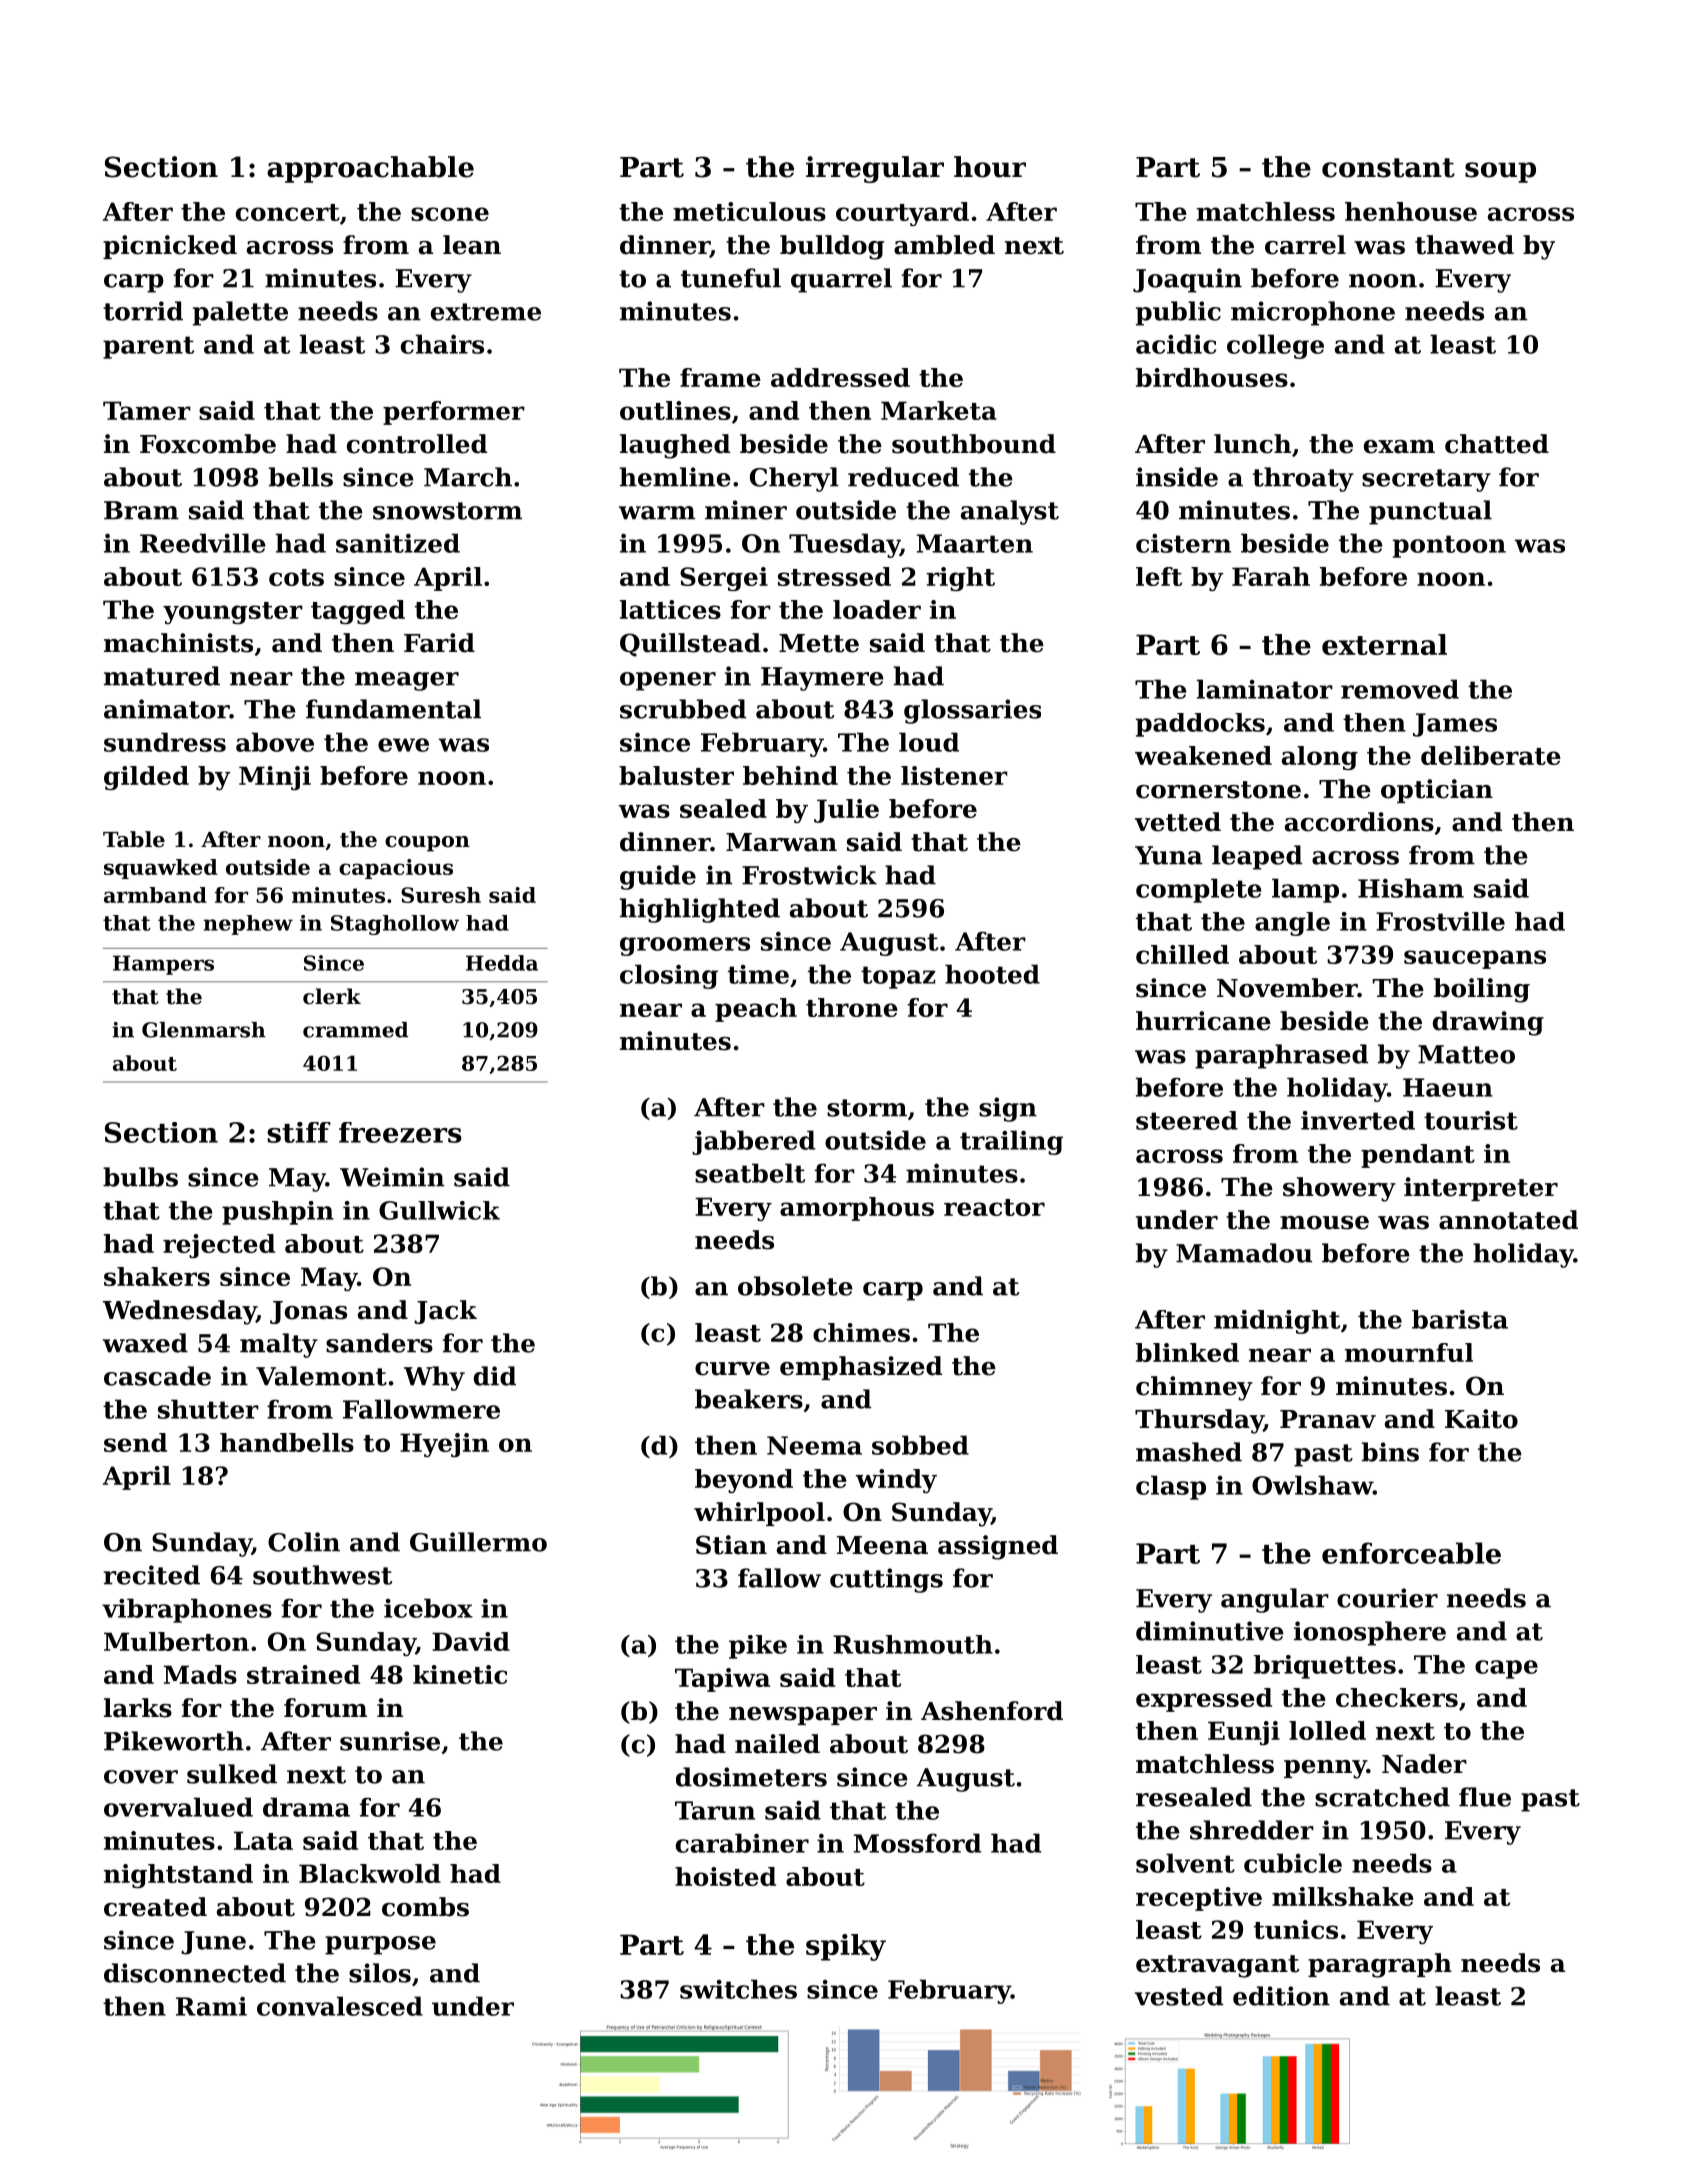  Describe the element at coordinates (758, 974) in the screenshot. I see `time` at that location.
